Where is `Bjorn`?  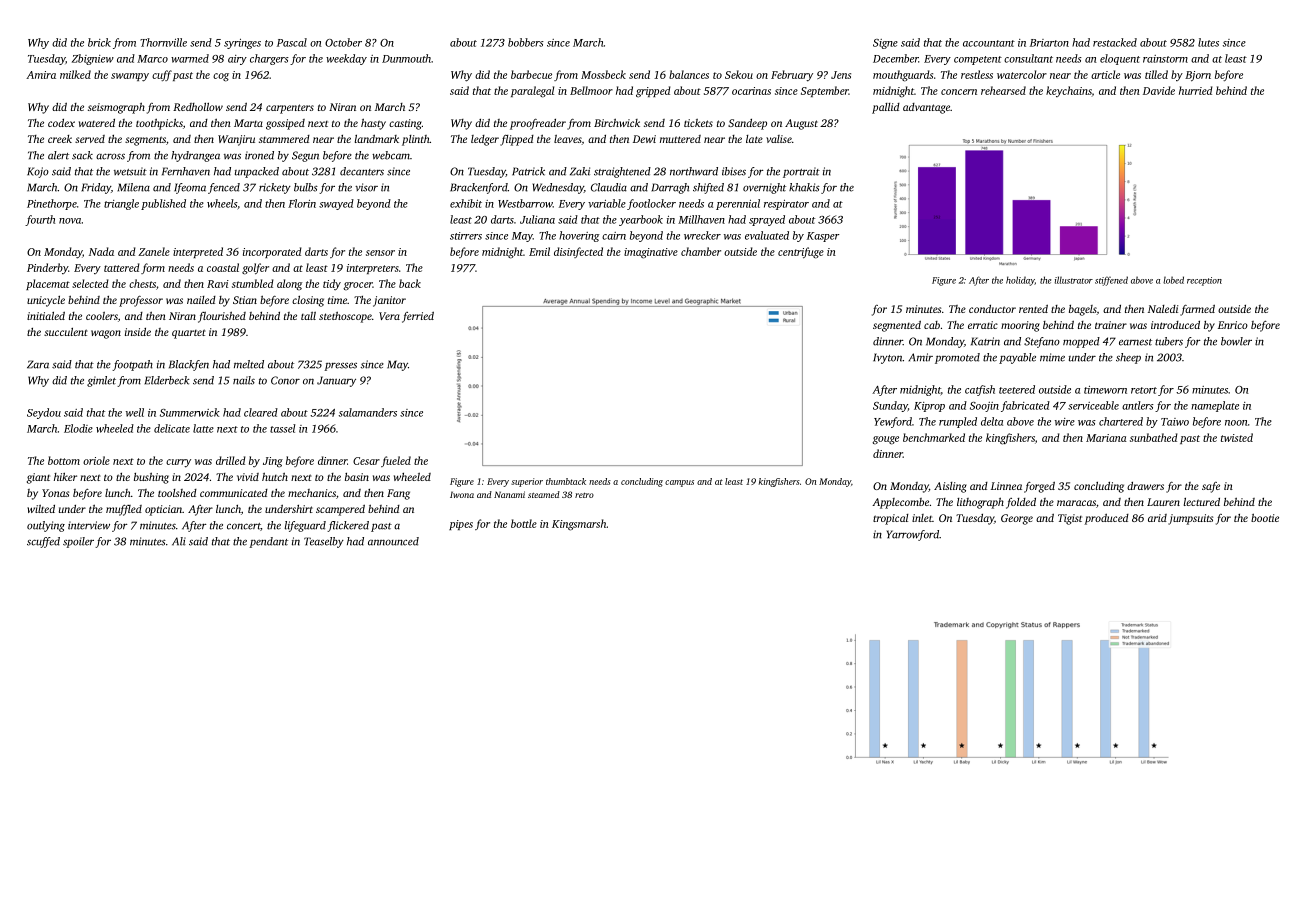 Bjorn is located at coordinates (1198, 76).
